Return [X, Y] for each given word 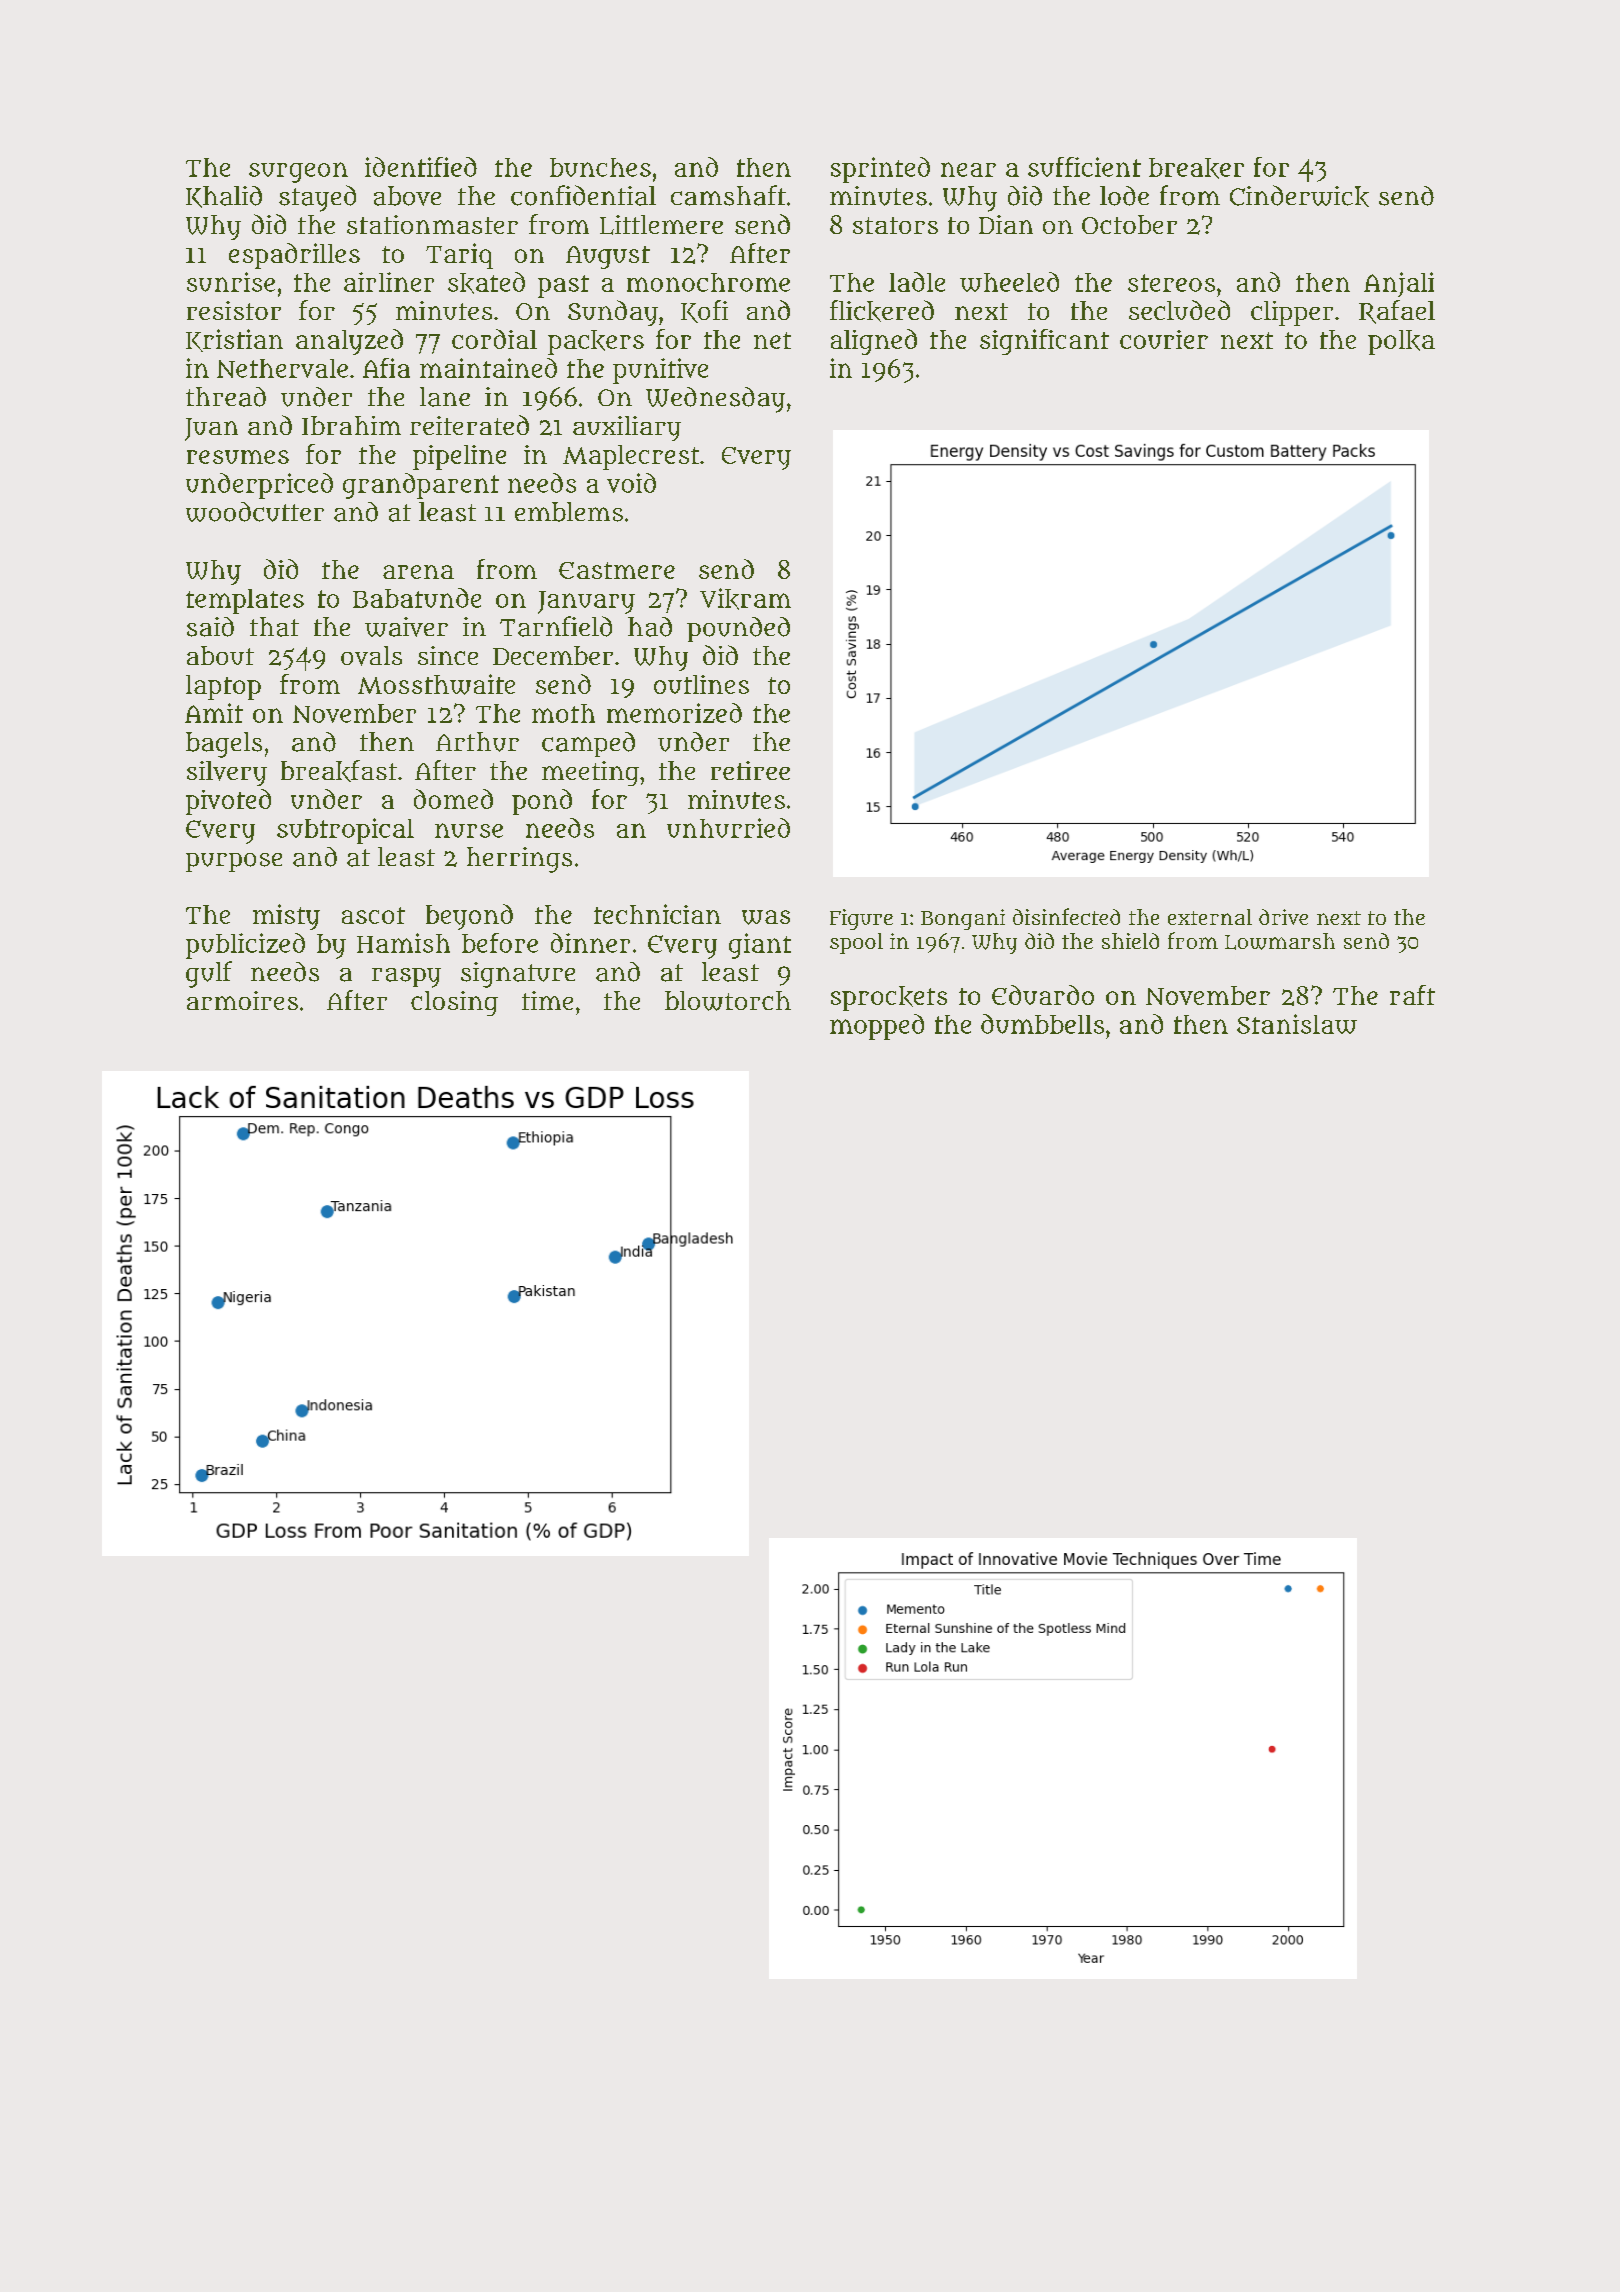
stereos [1171, 283]
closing [454, 1003]
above [407, 196]
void [631, 483]
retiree [750, 770]
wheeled [1009, 282]
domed [453, 799]
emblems [569, 512]
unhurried [728, 828]
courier [1164, 339]
